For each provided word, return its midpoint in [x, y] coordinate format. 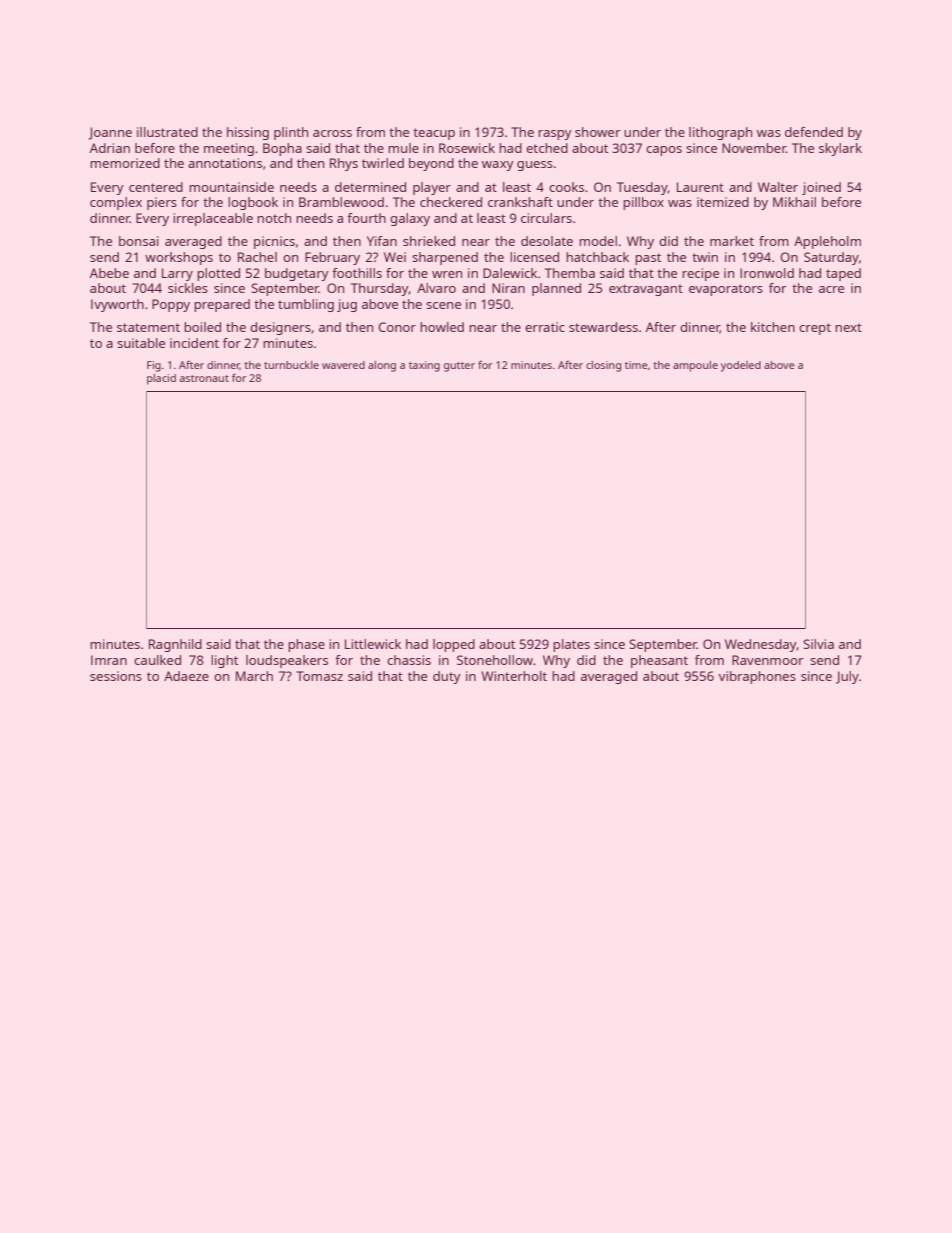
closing [603, 366]
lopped [454, 645]
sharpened [445, 258]
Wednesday [761, 645]
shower [598, 132]
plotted [218, 274]
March [254, 676]
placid [161, 379]
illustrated [167, 132]
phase [306, 645]
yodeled [741, 366]
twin [705, 257]
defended [814, 132]
